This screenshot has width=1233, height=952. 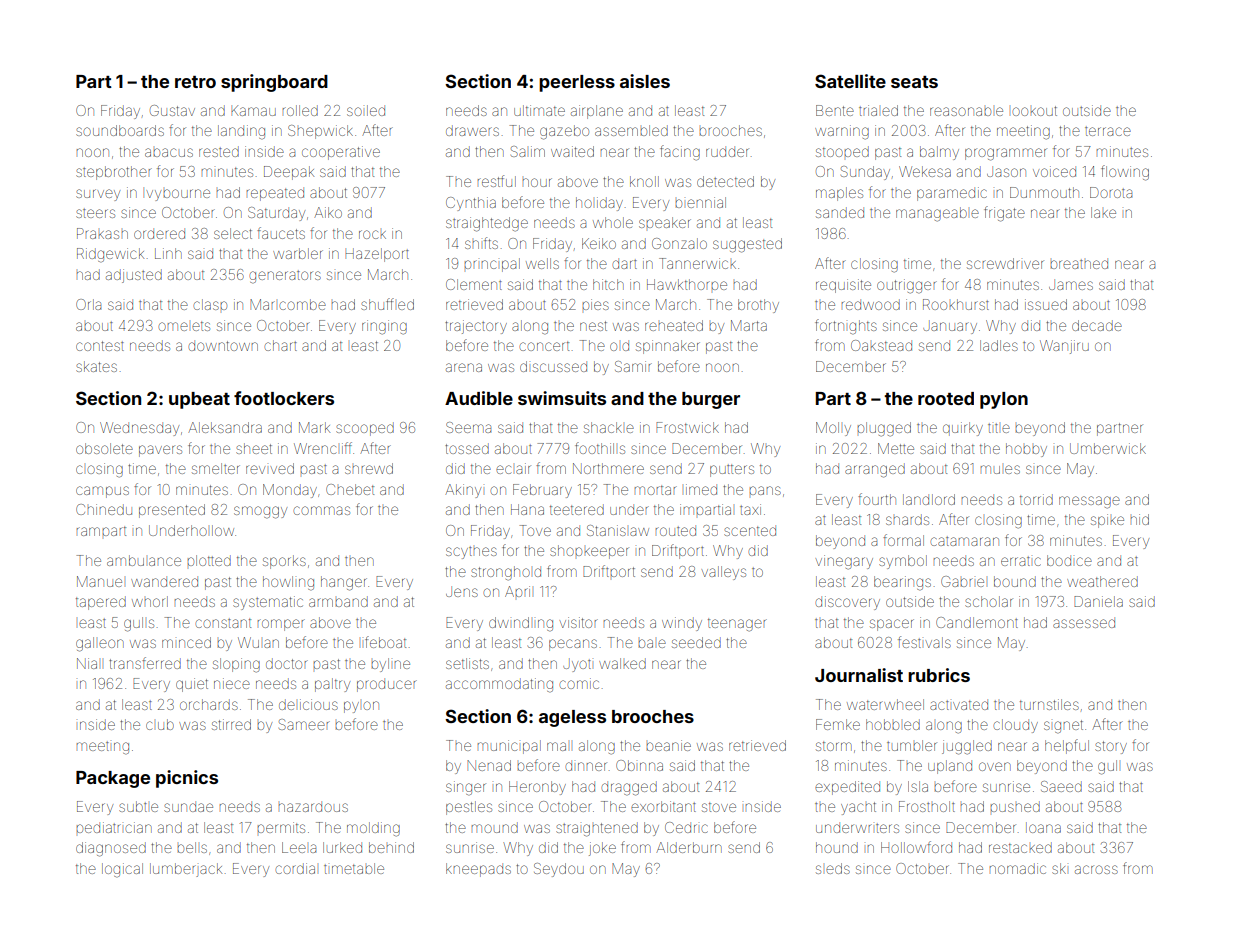 I want to click on seats, so click(x=914, y=82).
